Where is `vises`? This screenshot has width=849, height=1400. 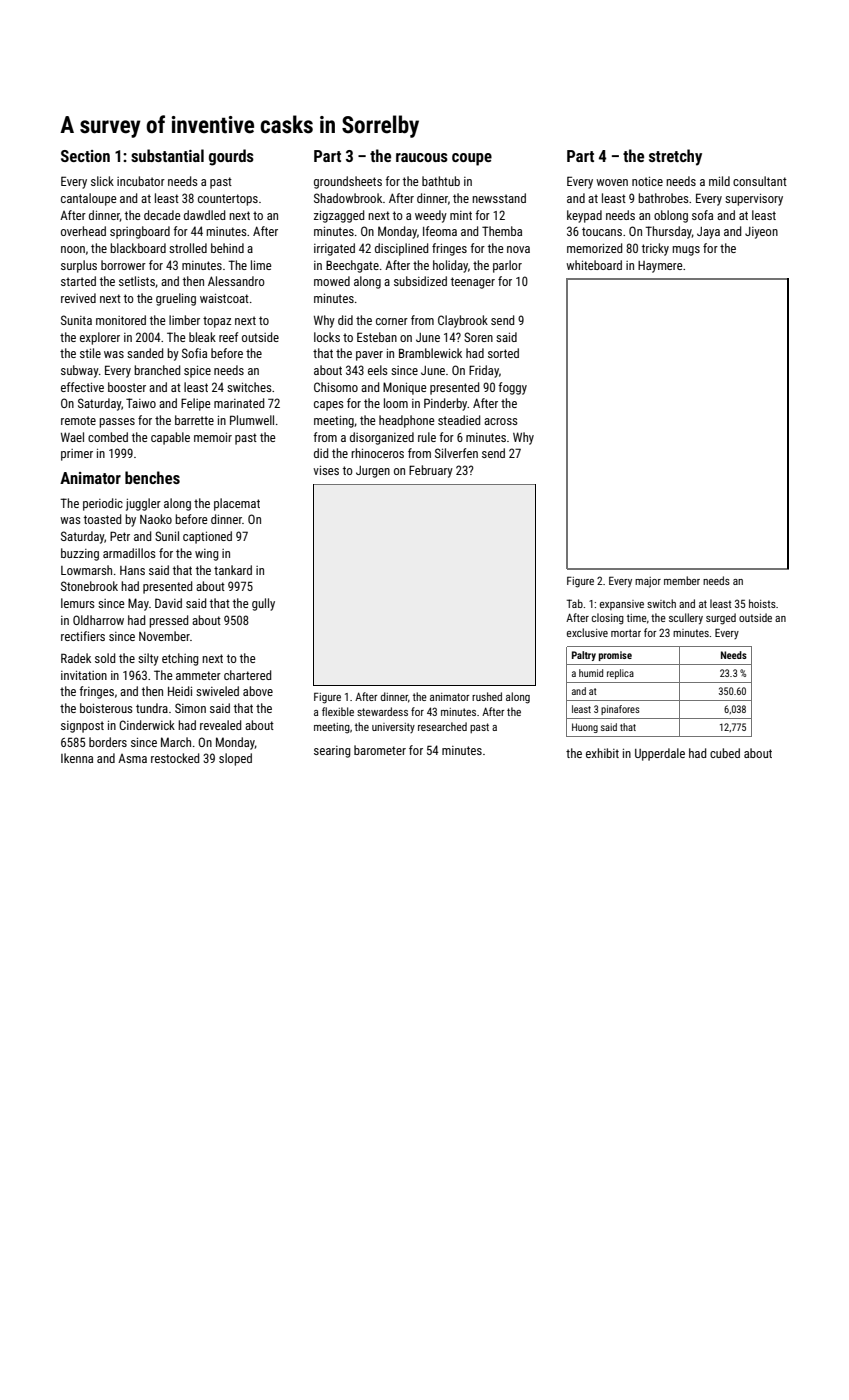 vises is located at coordinates (326, 470).
